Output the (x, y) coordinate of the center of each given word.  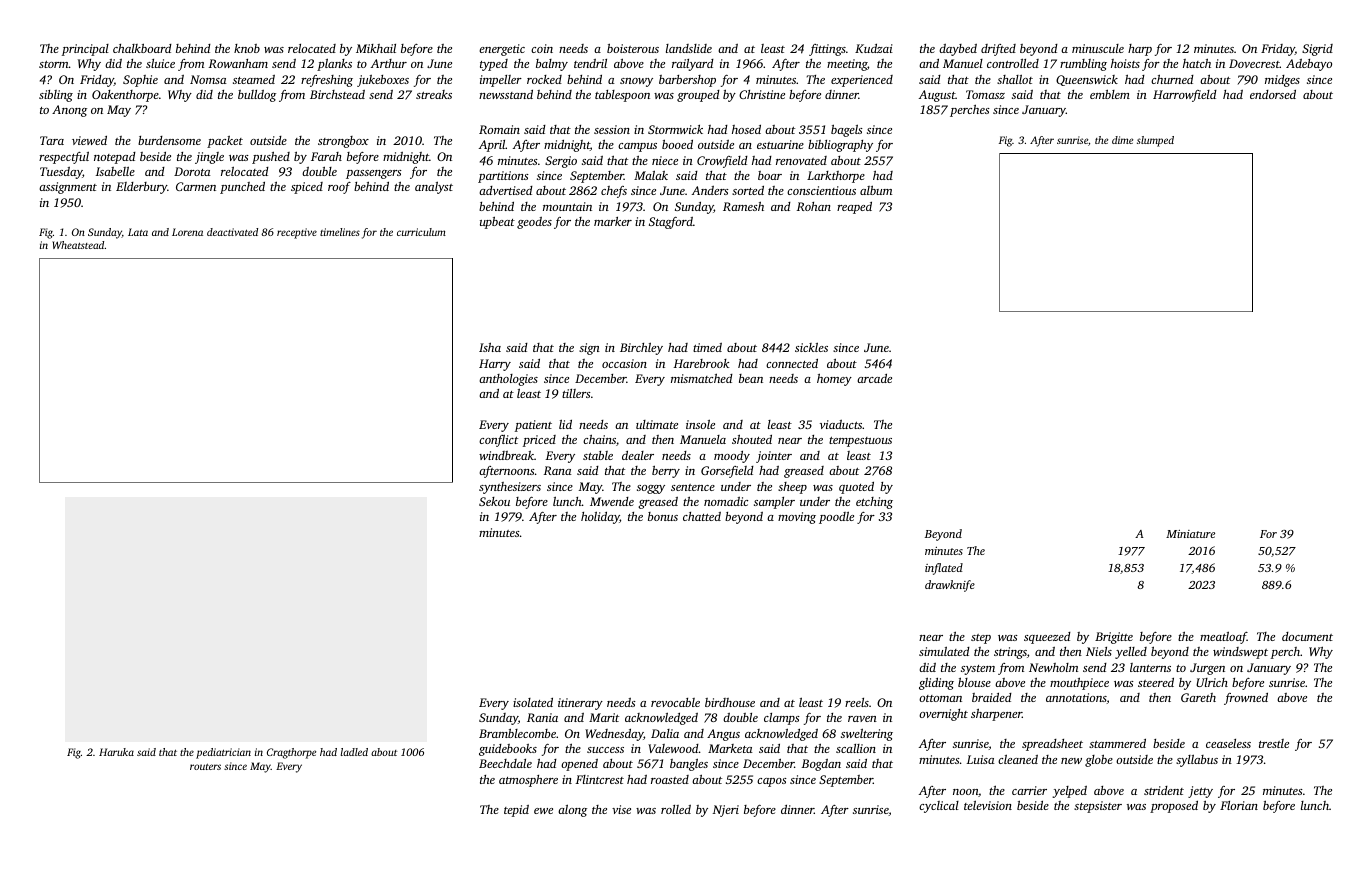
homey (834, 379)
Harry (495, 365)
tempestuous (860, 442)
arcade (874, 378)
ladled (354, 752)
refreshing (327, 81)
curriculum (421, 232)
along (572, 810)
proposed (1174, 807)
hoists (1125, 63)
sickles (811, 347)
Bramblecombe (517, 733)
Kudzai (874, 48)
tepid (516, 811)
